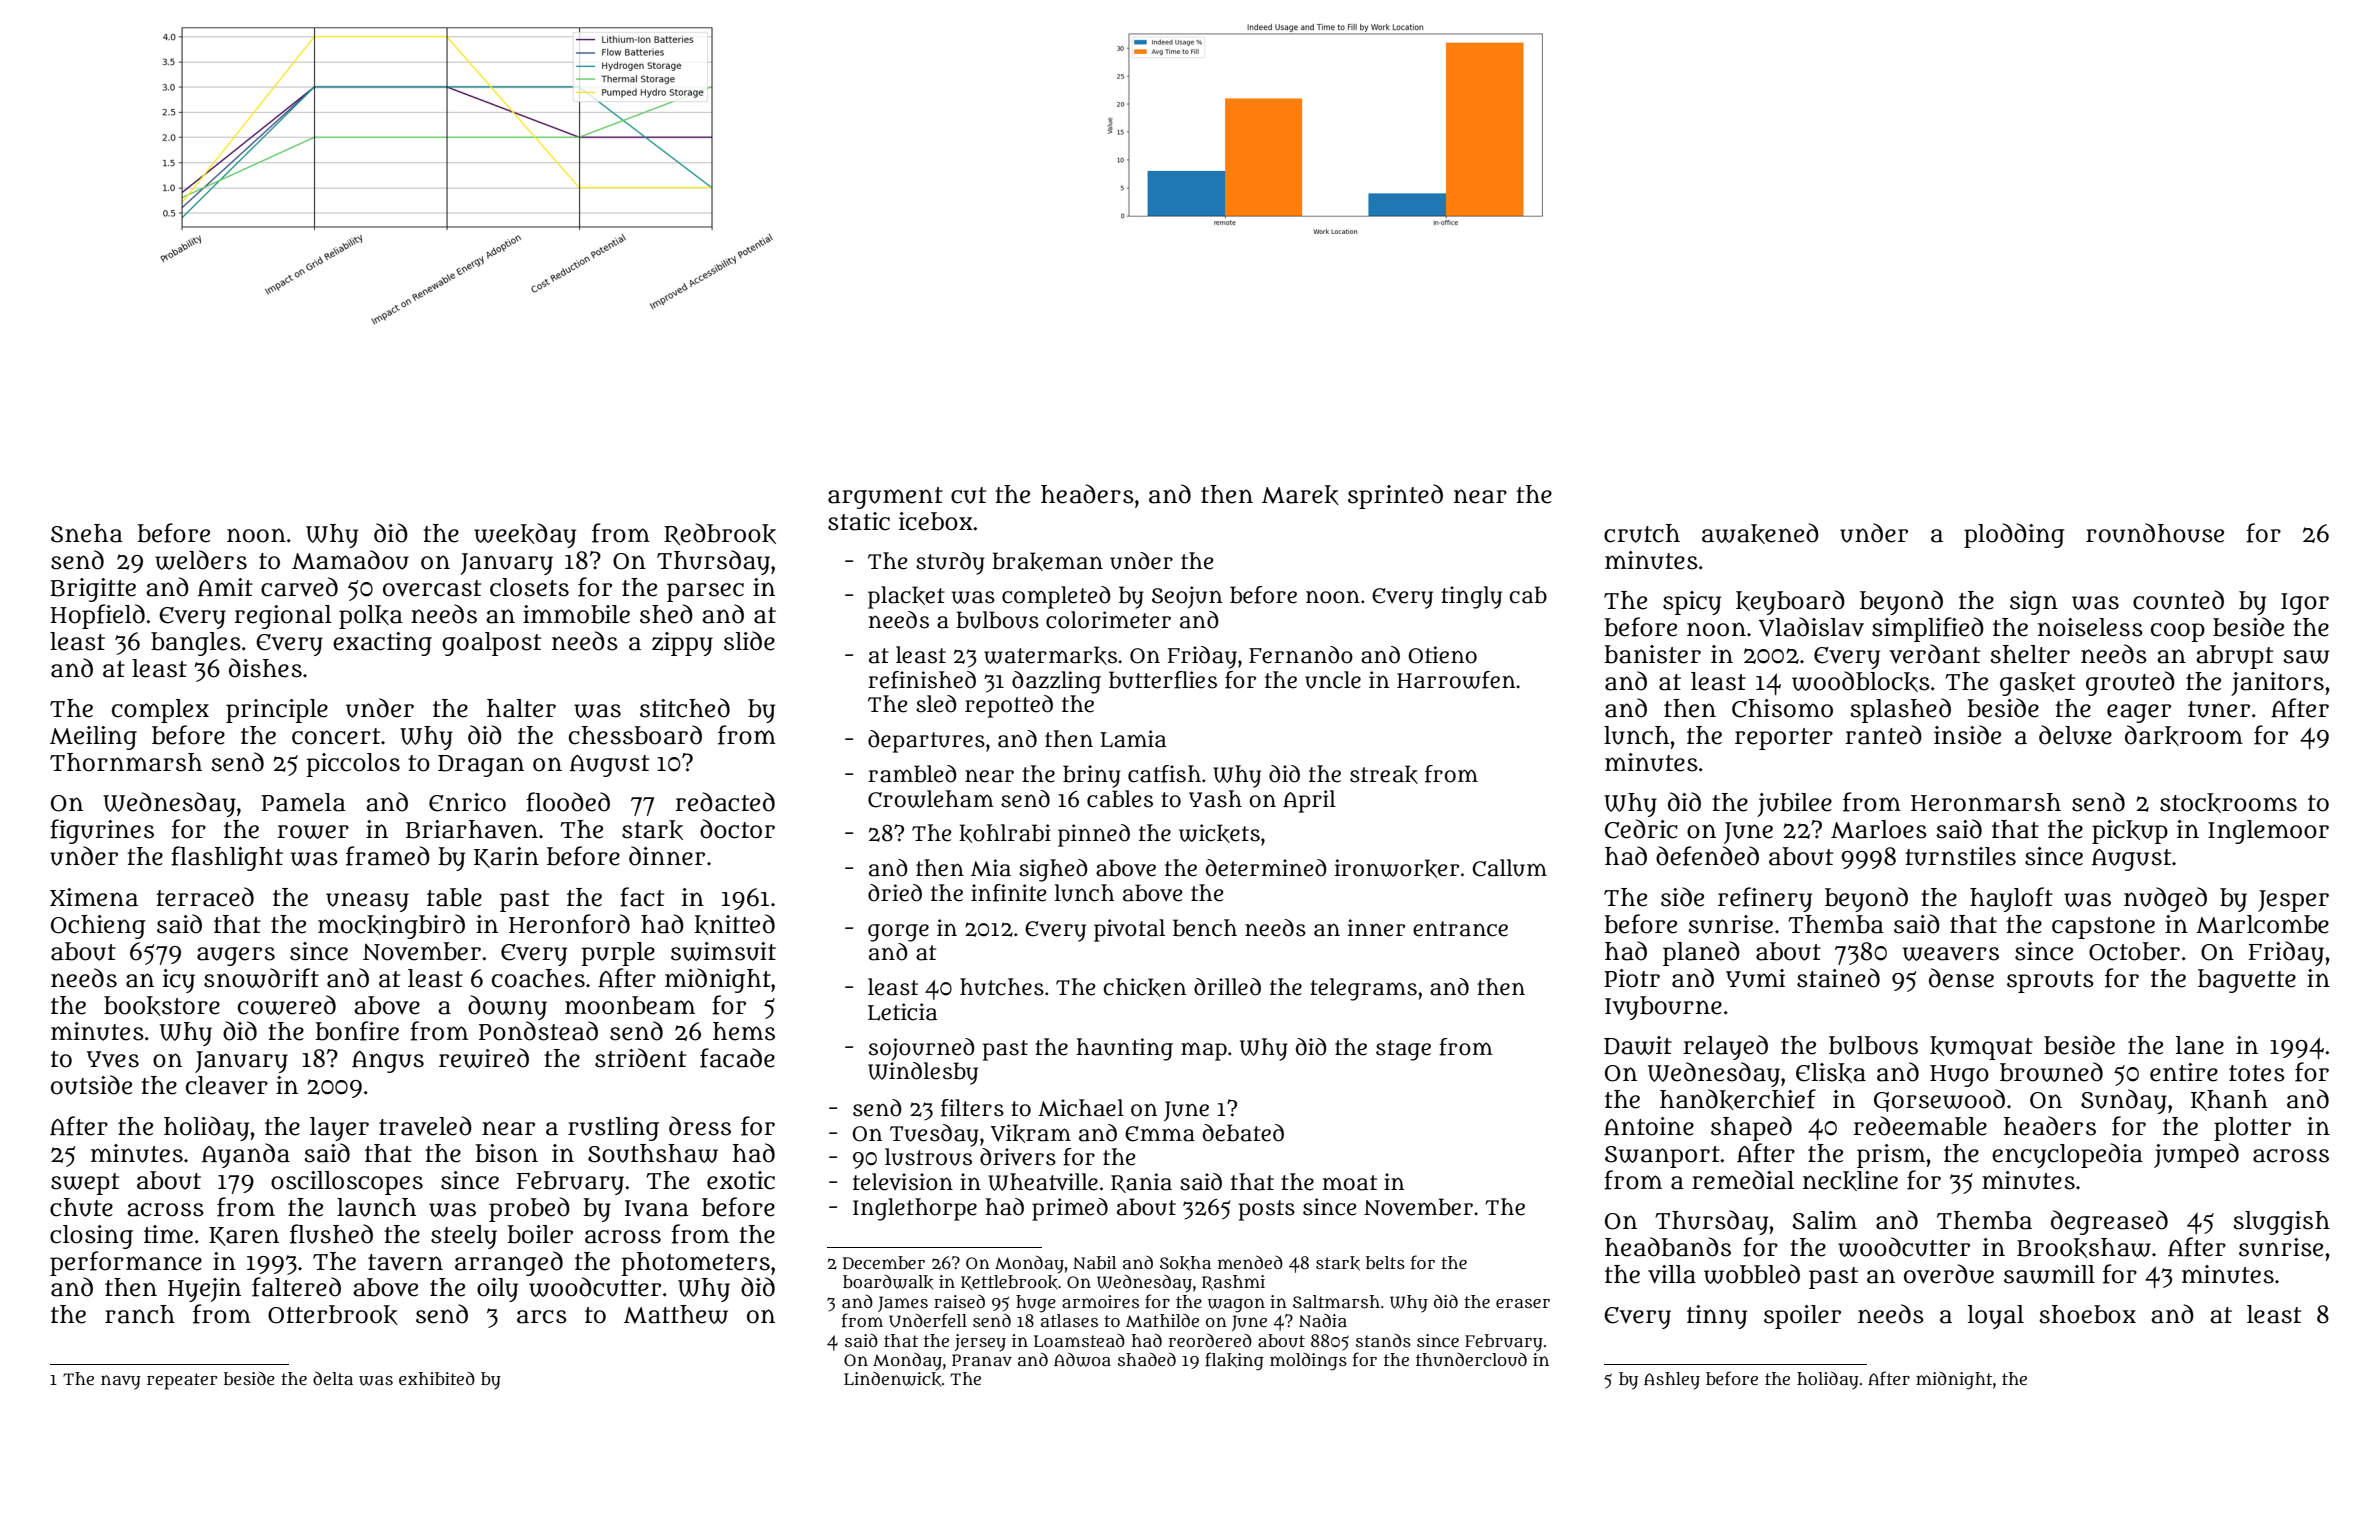 The height and width of the document is (1540, 2380). What do you see at coordinates (391, 926) in the document?
I see `mockingbird` at bounding box center [391, 926].
